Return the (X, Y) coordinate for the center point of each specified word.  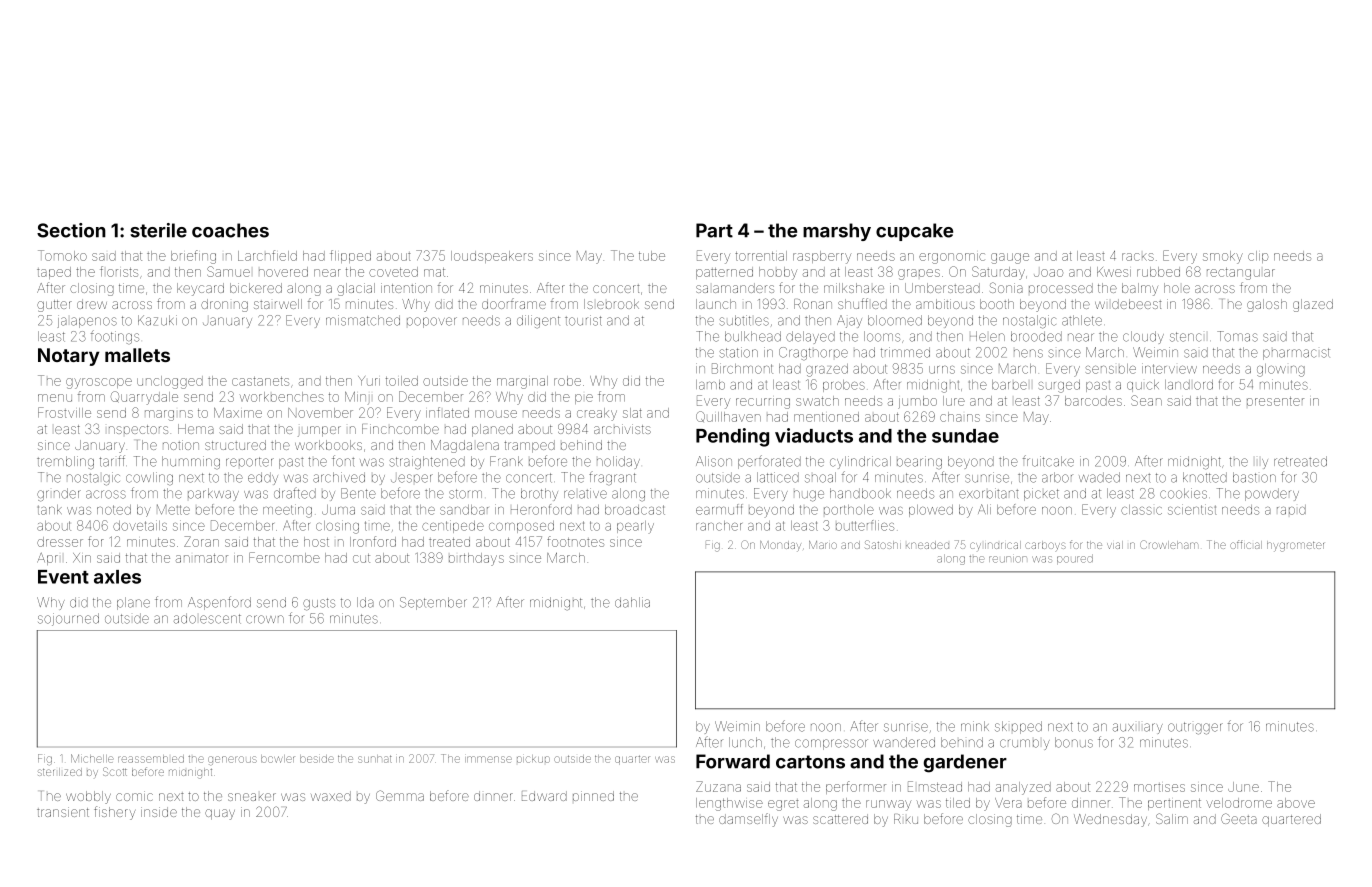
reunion (1007, 559)
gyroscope (99, 383)
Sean (1146, 400)
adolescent (207, 618)
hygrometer (1295, 546)
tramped (529, 446)
